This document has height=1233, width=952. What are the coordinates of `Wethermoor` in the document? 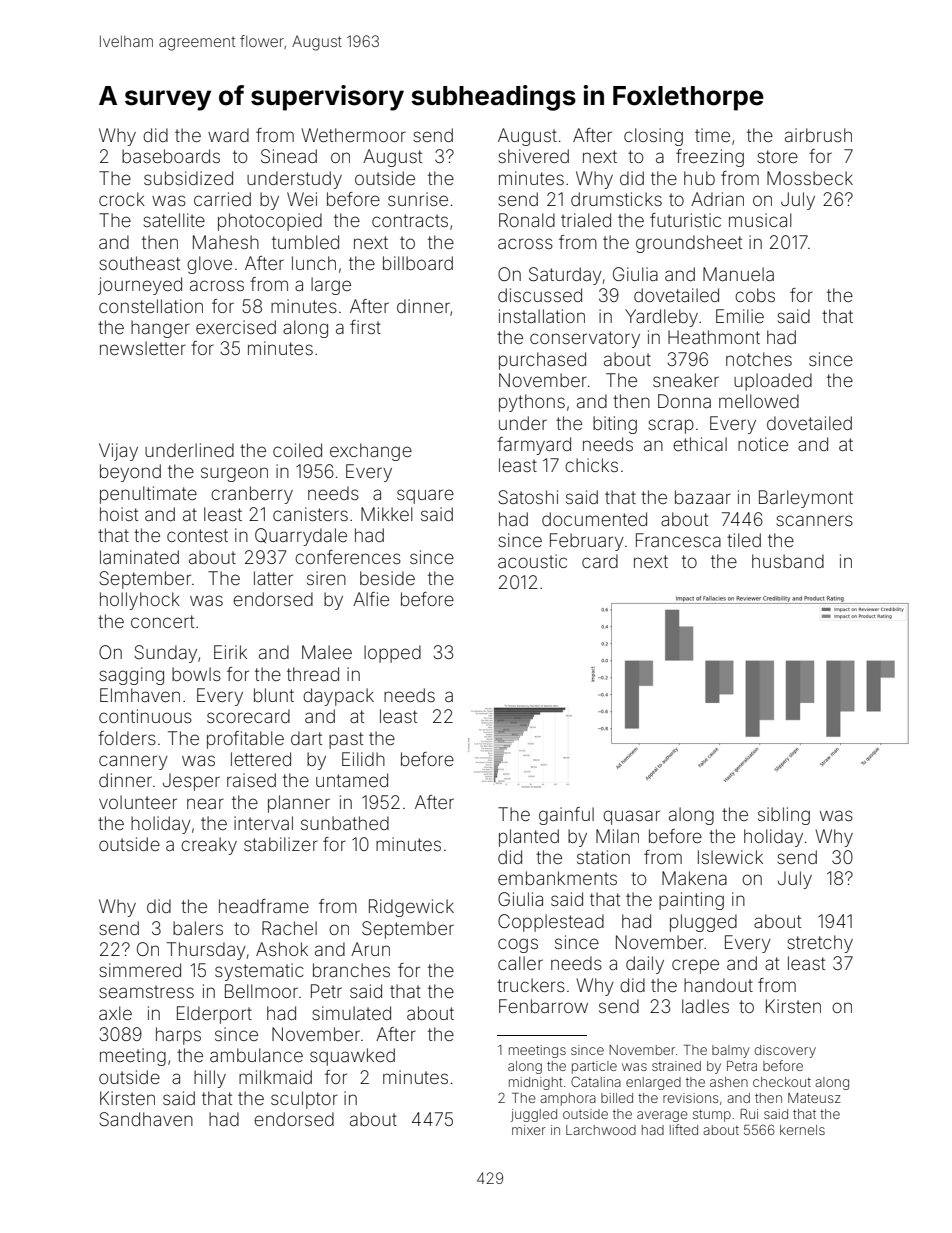 It's located at (354, 135).
